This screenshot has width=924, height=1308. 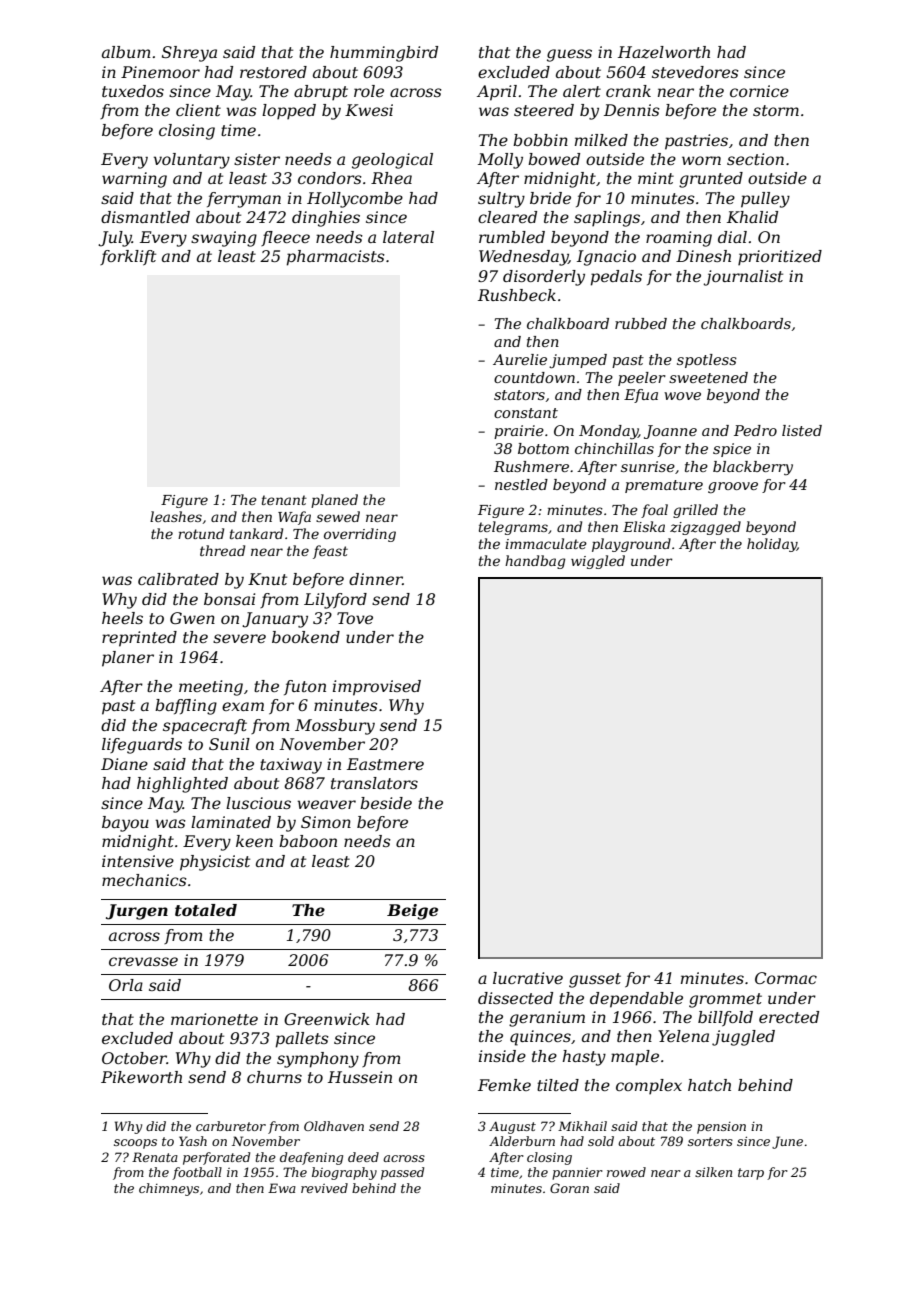 I want to click on Hazelworth, so click(x=664, y=52).
